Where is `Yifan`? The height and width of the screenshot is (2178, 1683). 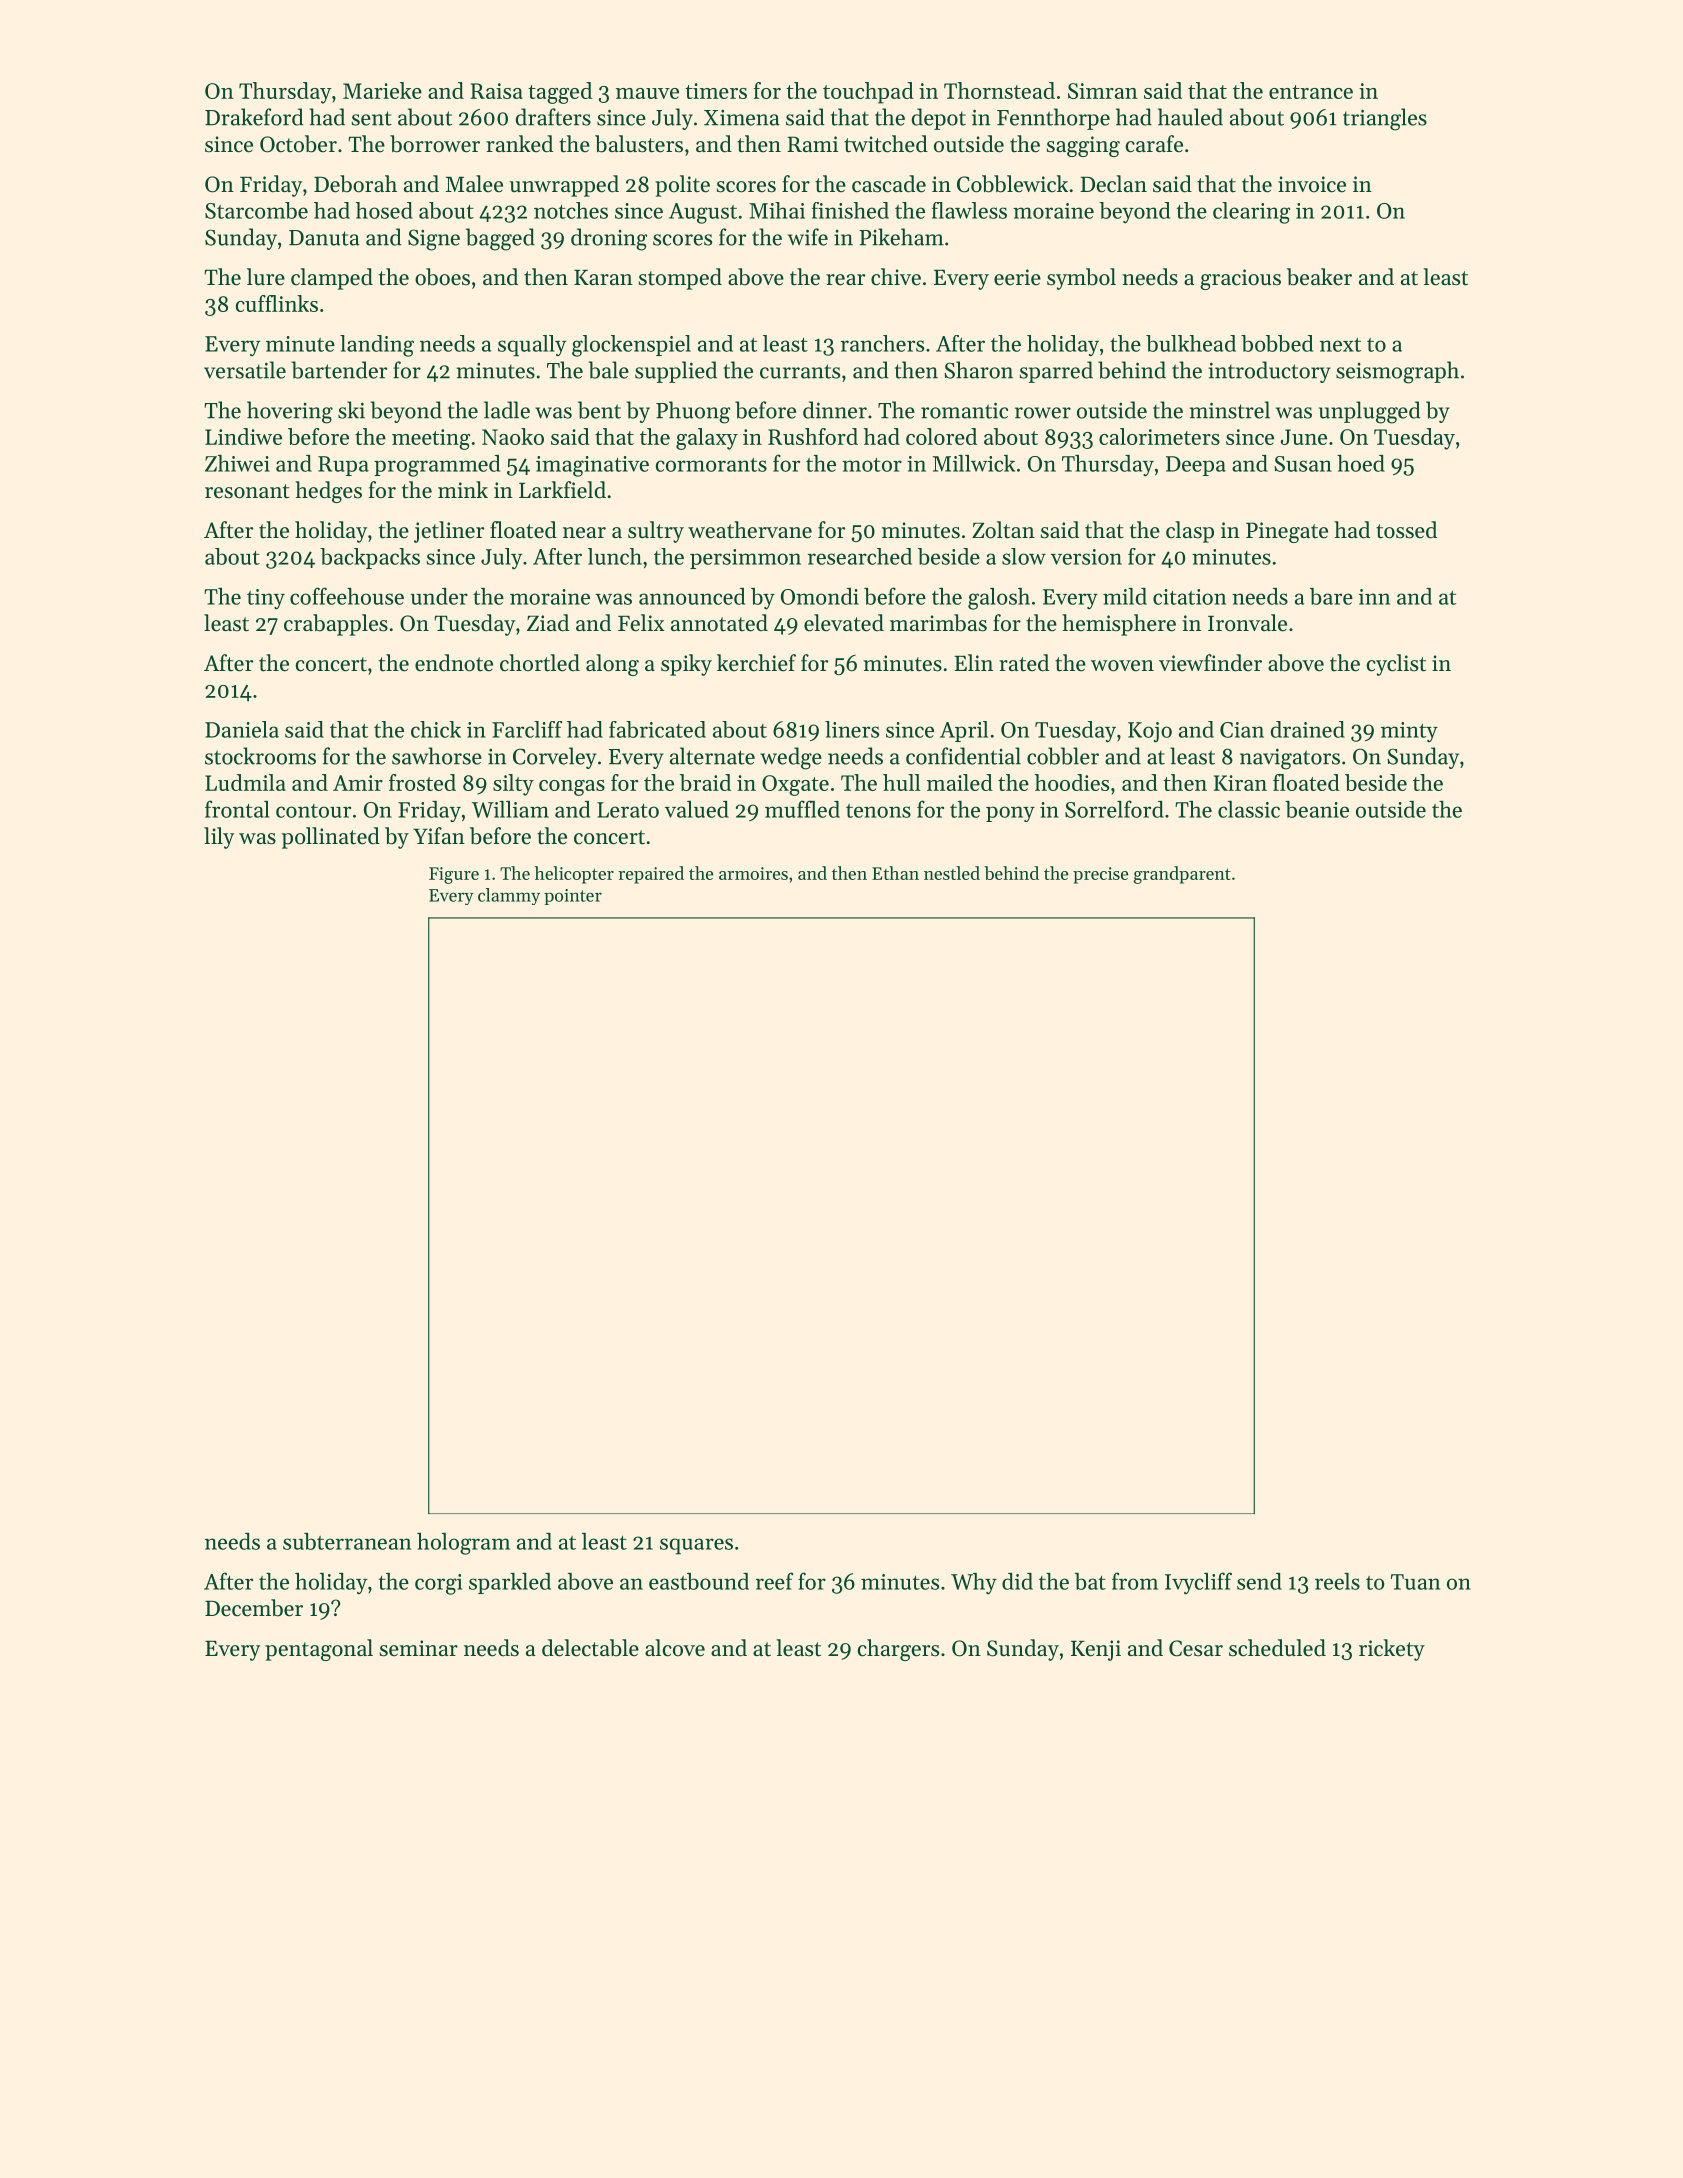 Yifan is located at coordinates (439, 835).
